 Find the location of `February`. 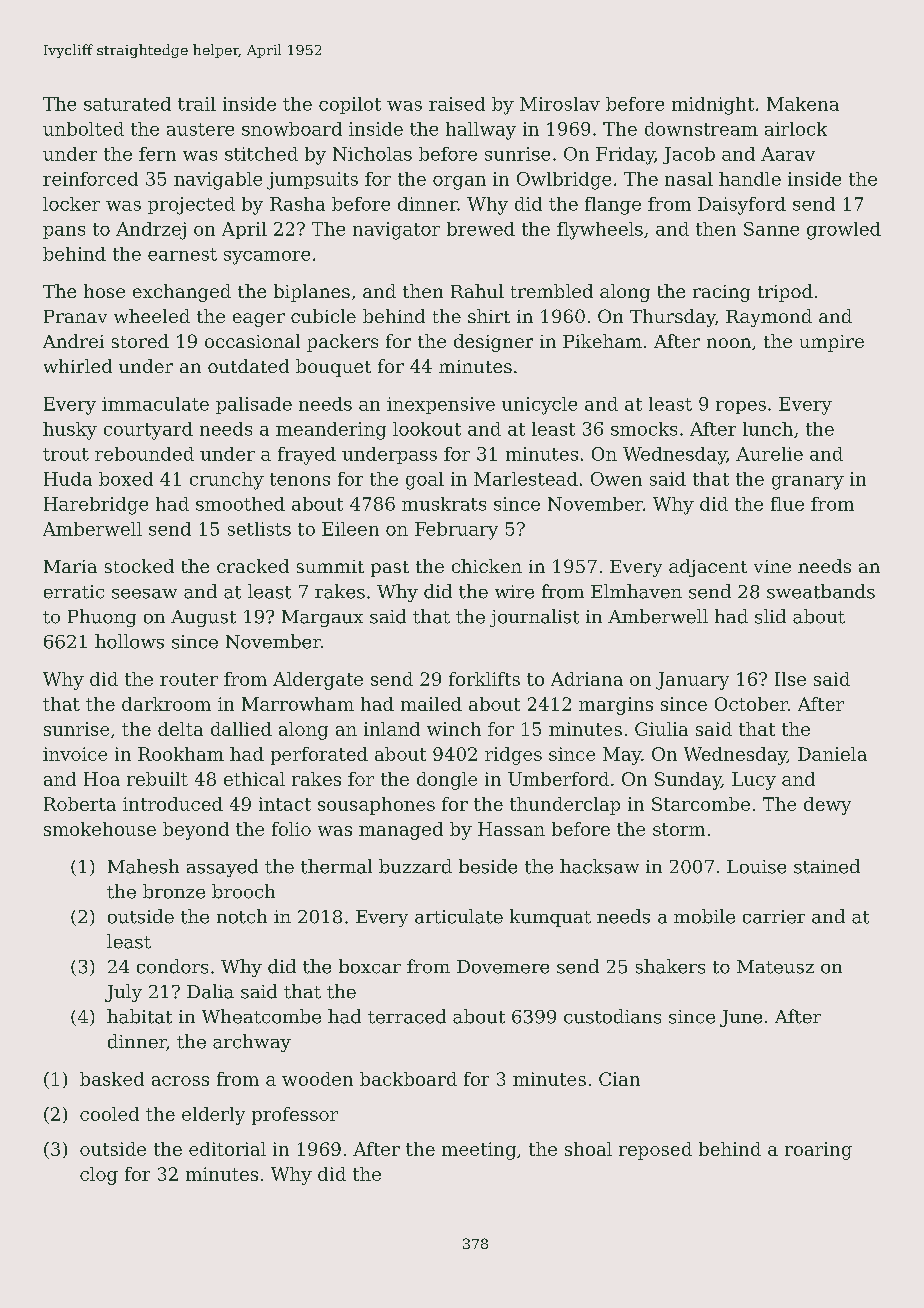

February is located at coordinates (456, 531).
